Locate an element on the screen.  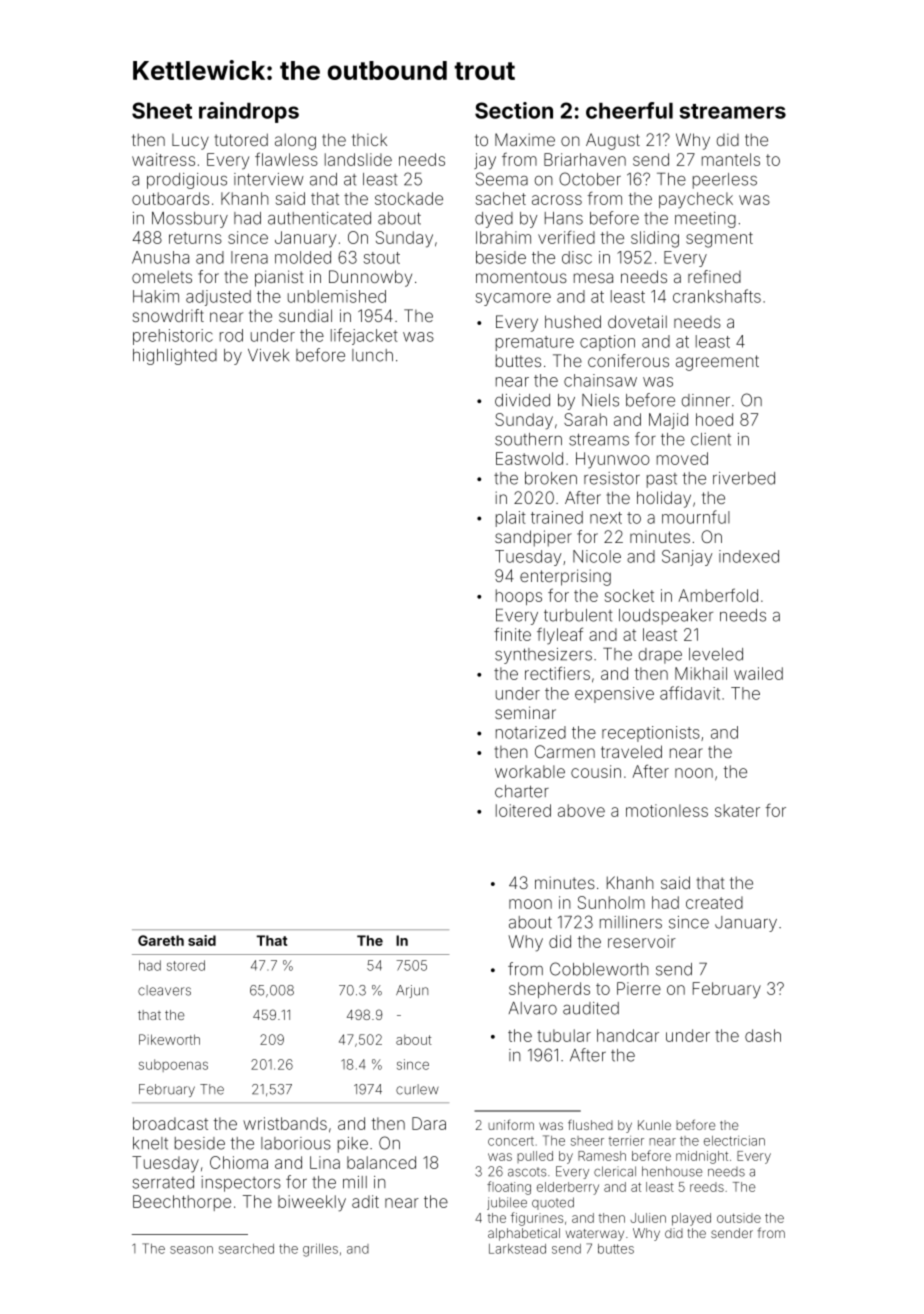
finite is located at coordinates (512, 634).
